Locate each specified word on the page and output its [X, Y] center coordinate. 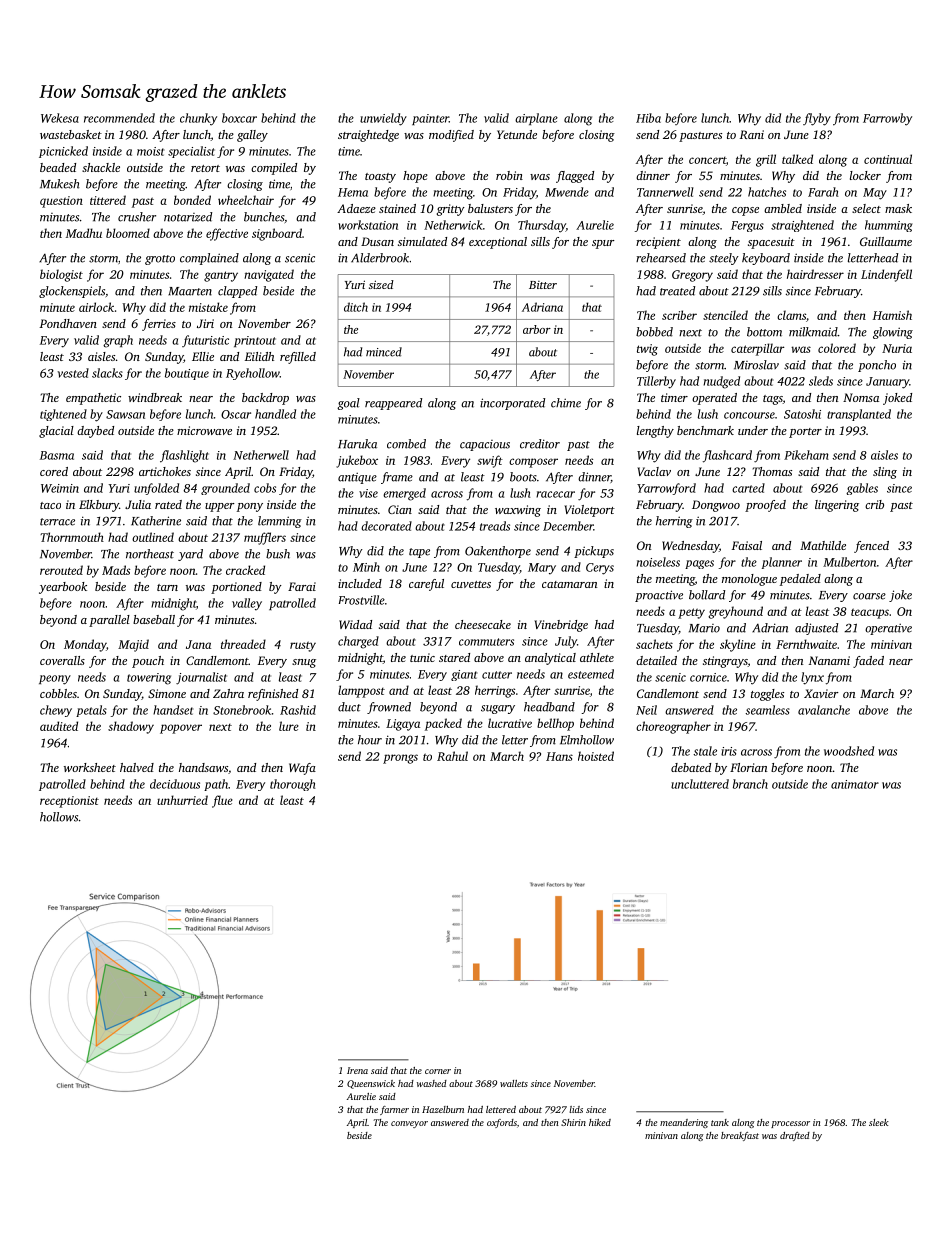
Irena [357, 1070]
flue [222, 801]
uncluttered [700, 784]
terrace [57, 522]
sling [885, 473]
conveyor [409, 1124]
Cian [400, 509]
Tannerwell [665, 192]
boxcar [239, 118]
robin [509, 175]
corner [438, 1071]
